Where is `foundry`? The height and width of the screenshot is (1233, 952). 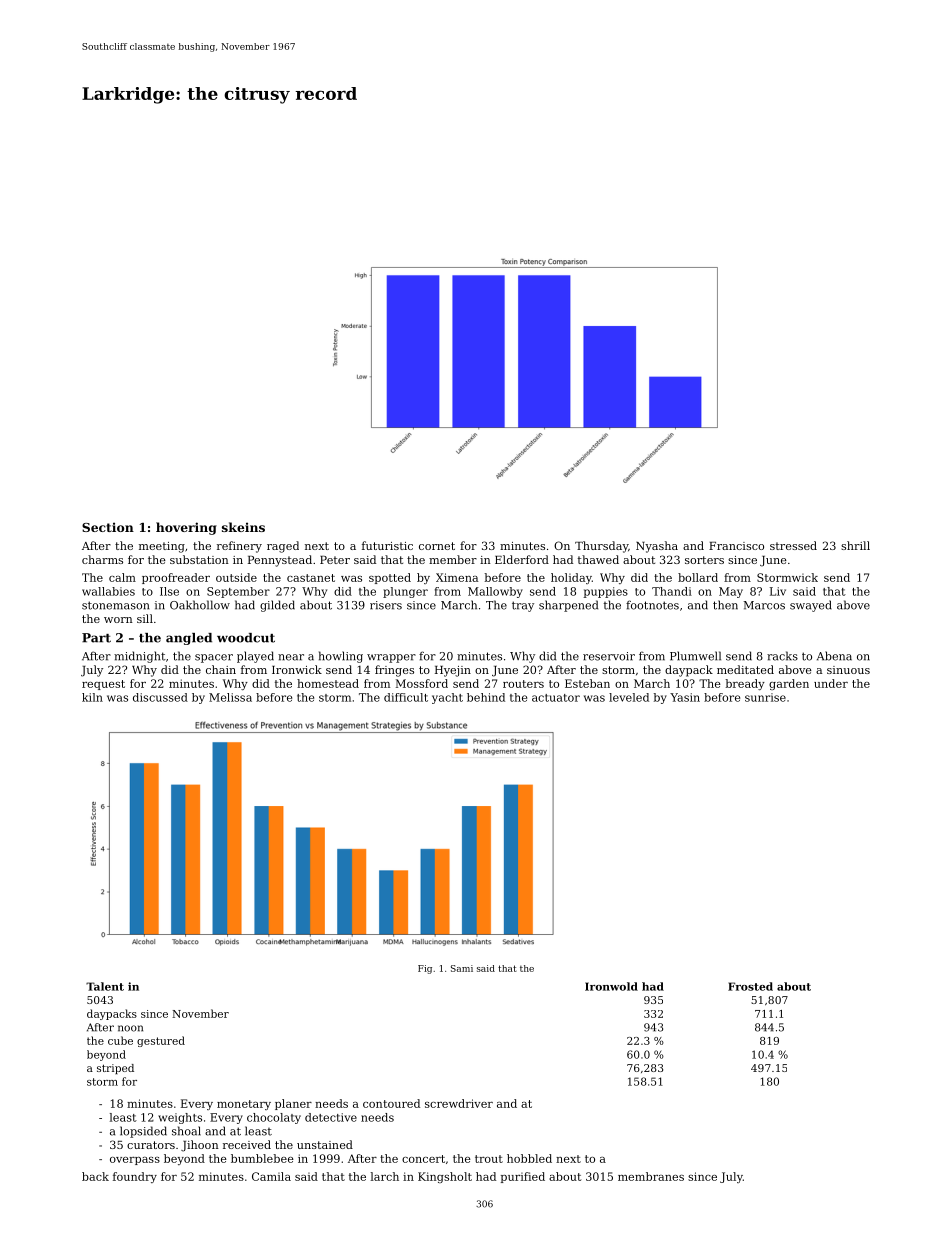
foundry is located at coordinates (135, 1177).
